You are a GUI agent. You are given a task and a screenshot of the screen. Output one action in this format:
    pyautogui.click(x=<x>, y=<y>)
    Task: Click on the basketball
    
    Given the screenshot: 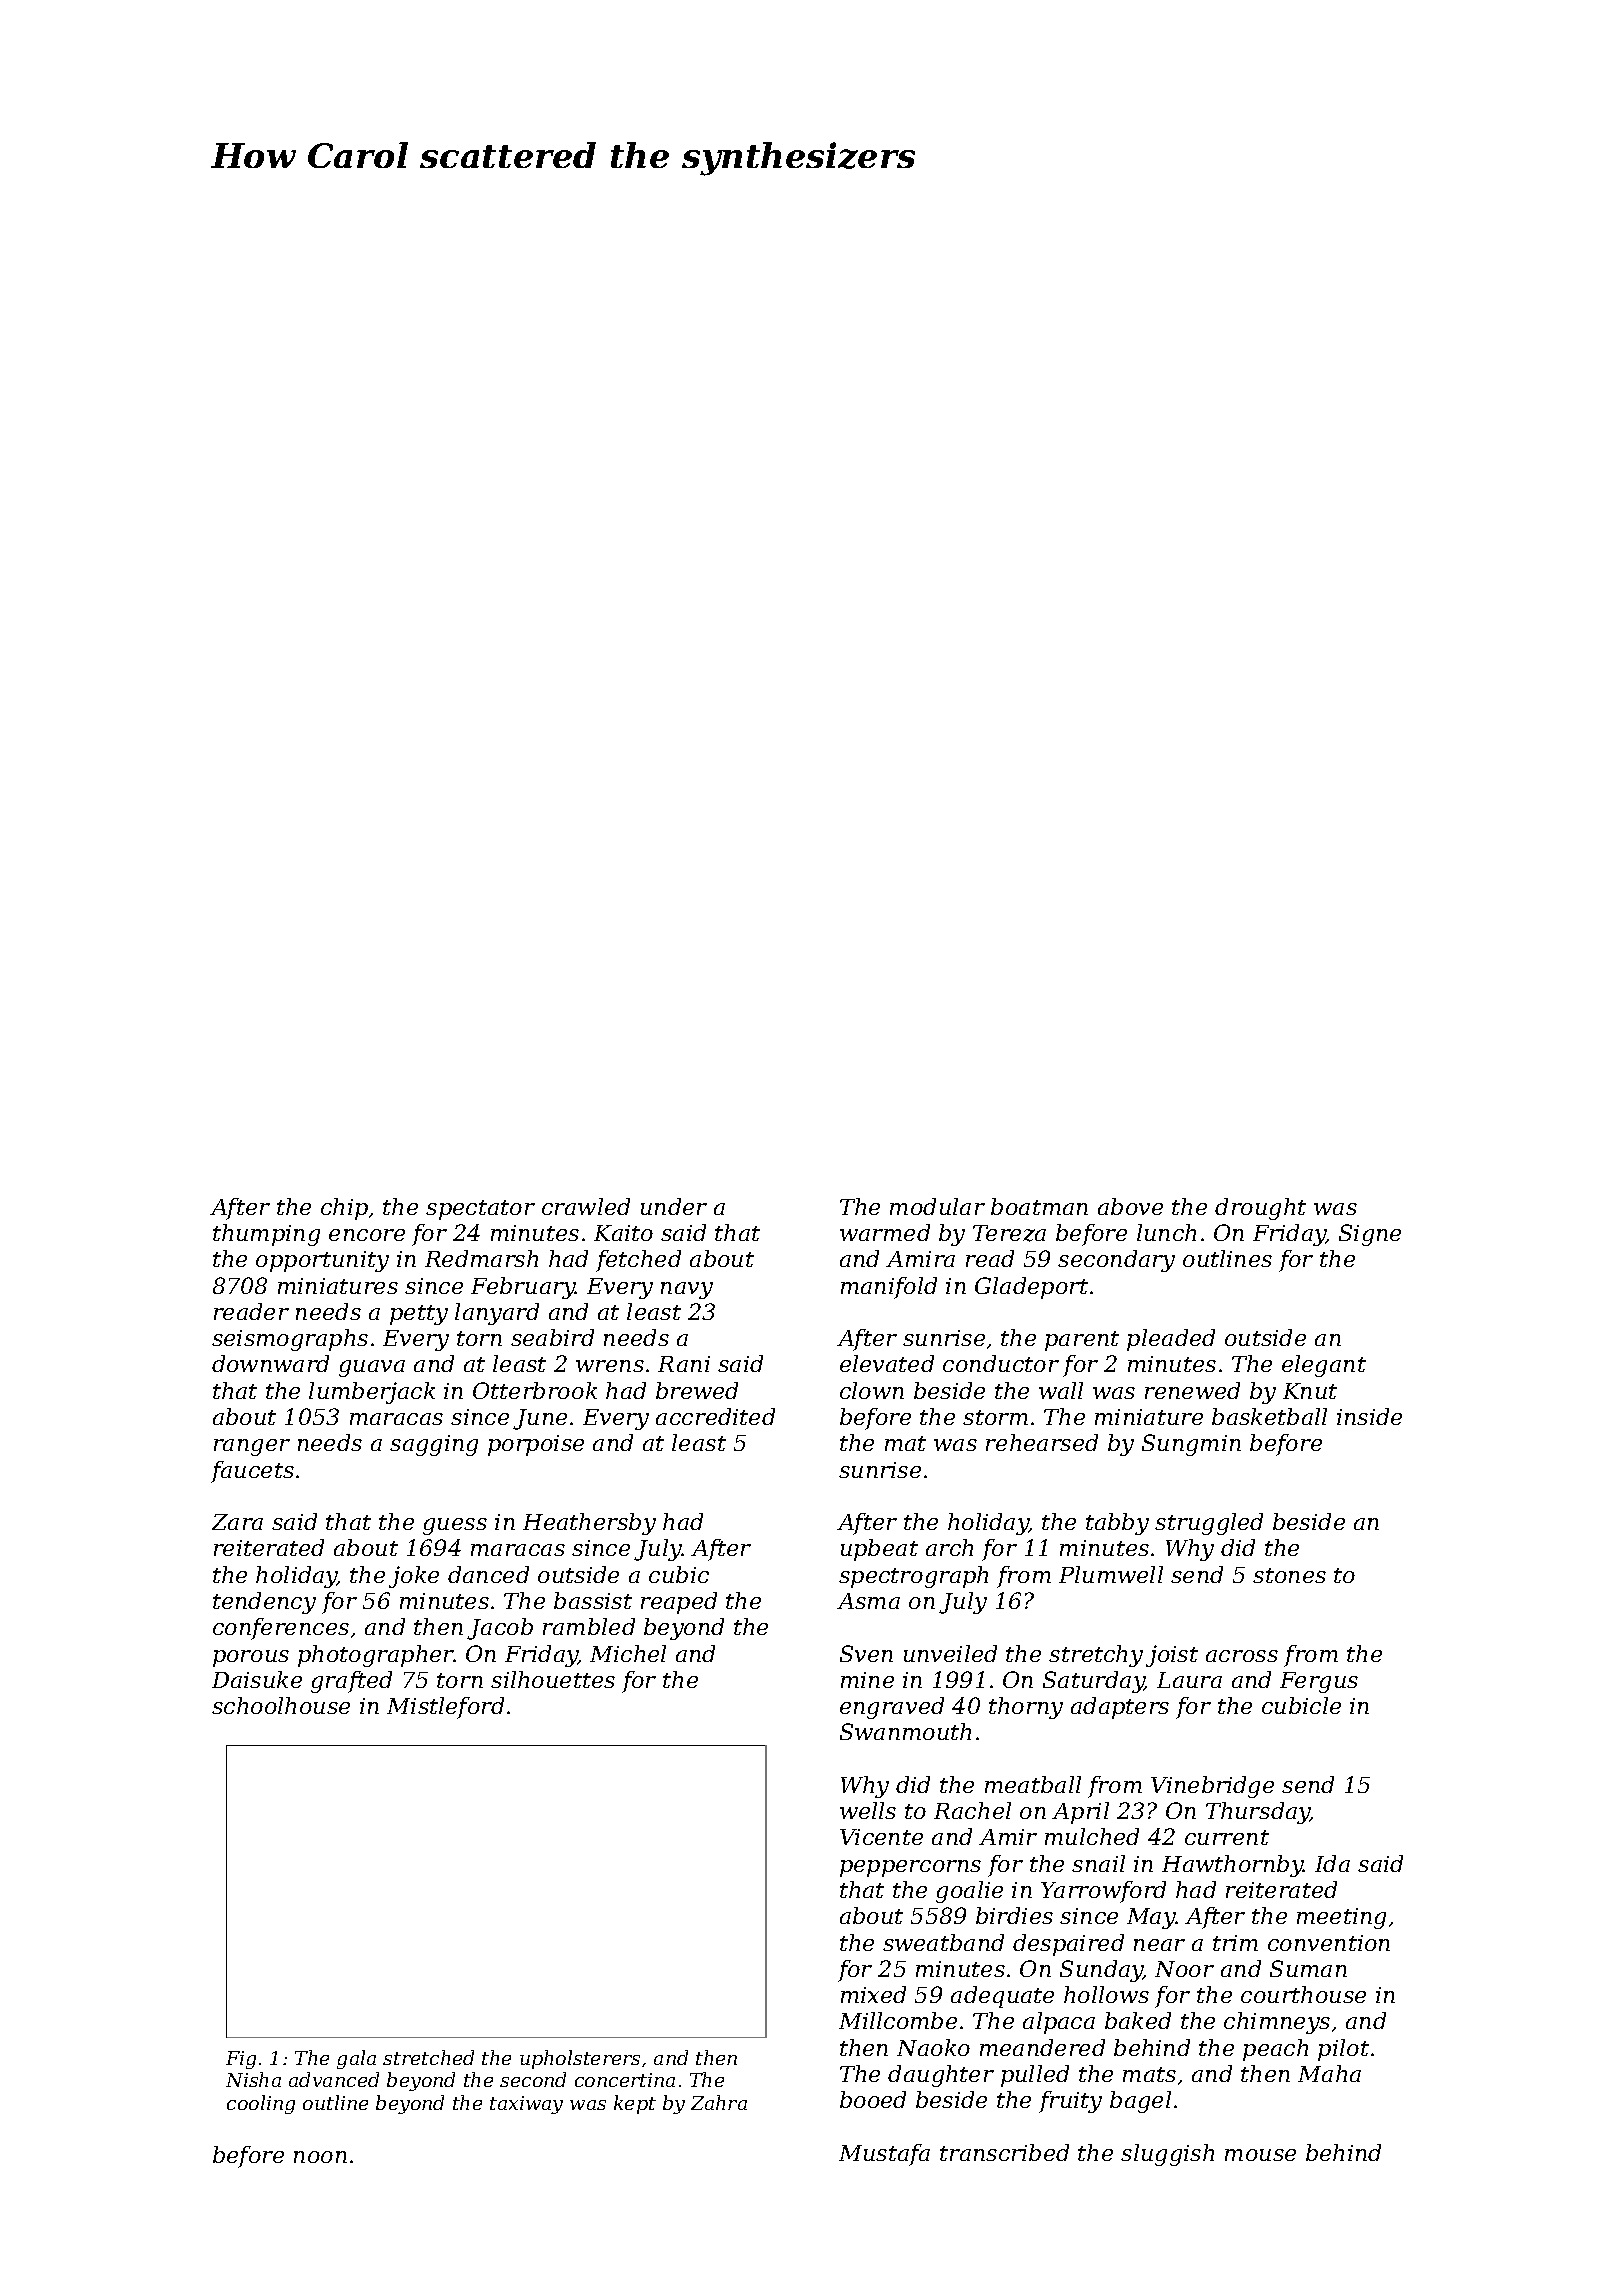 What is the action you would take?
    pyautogui.click(x=1269, y=1416)
